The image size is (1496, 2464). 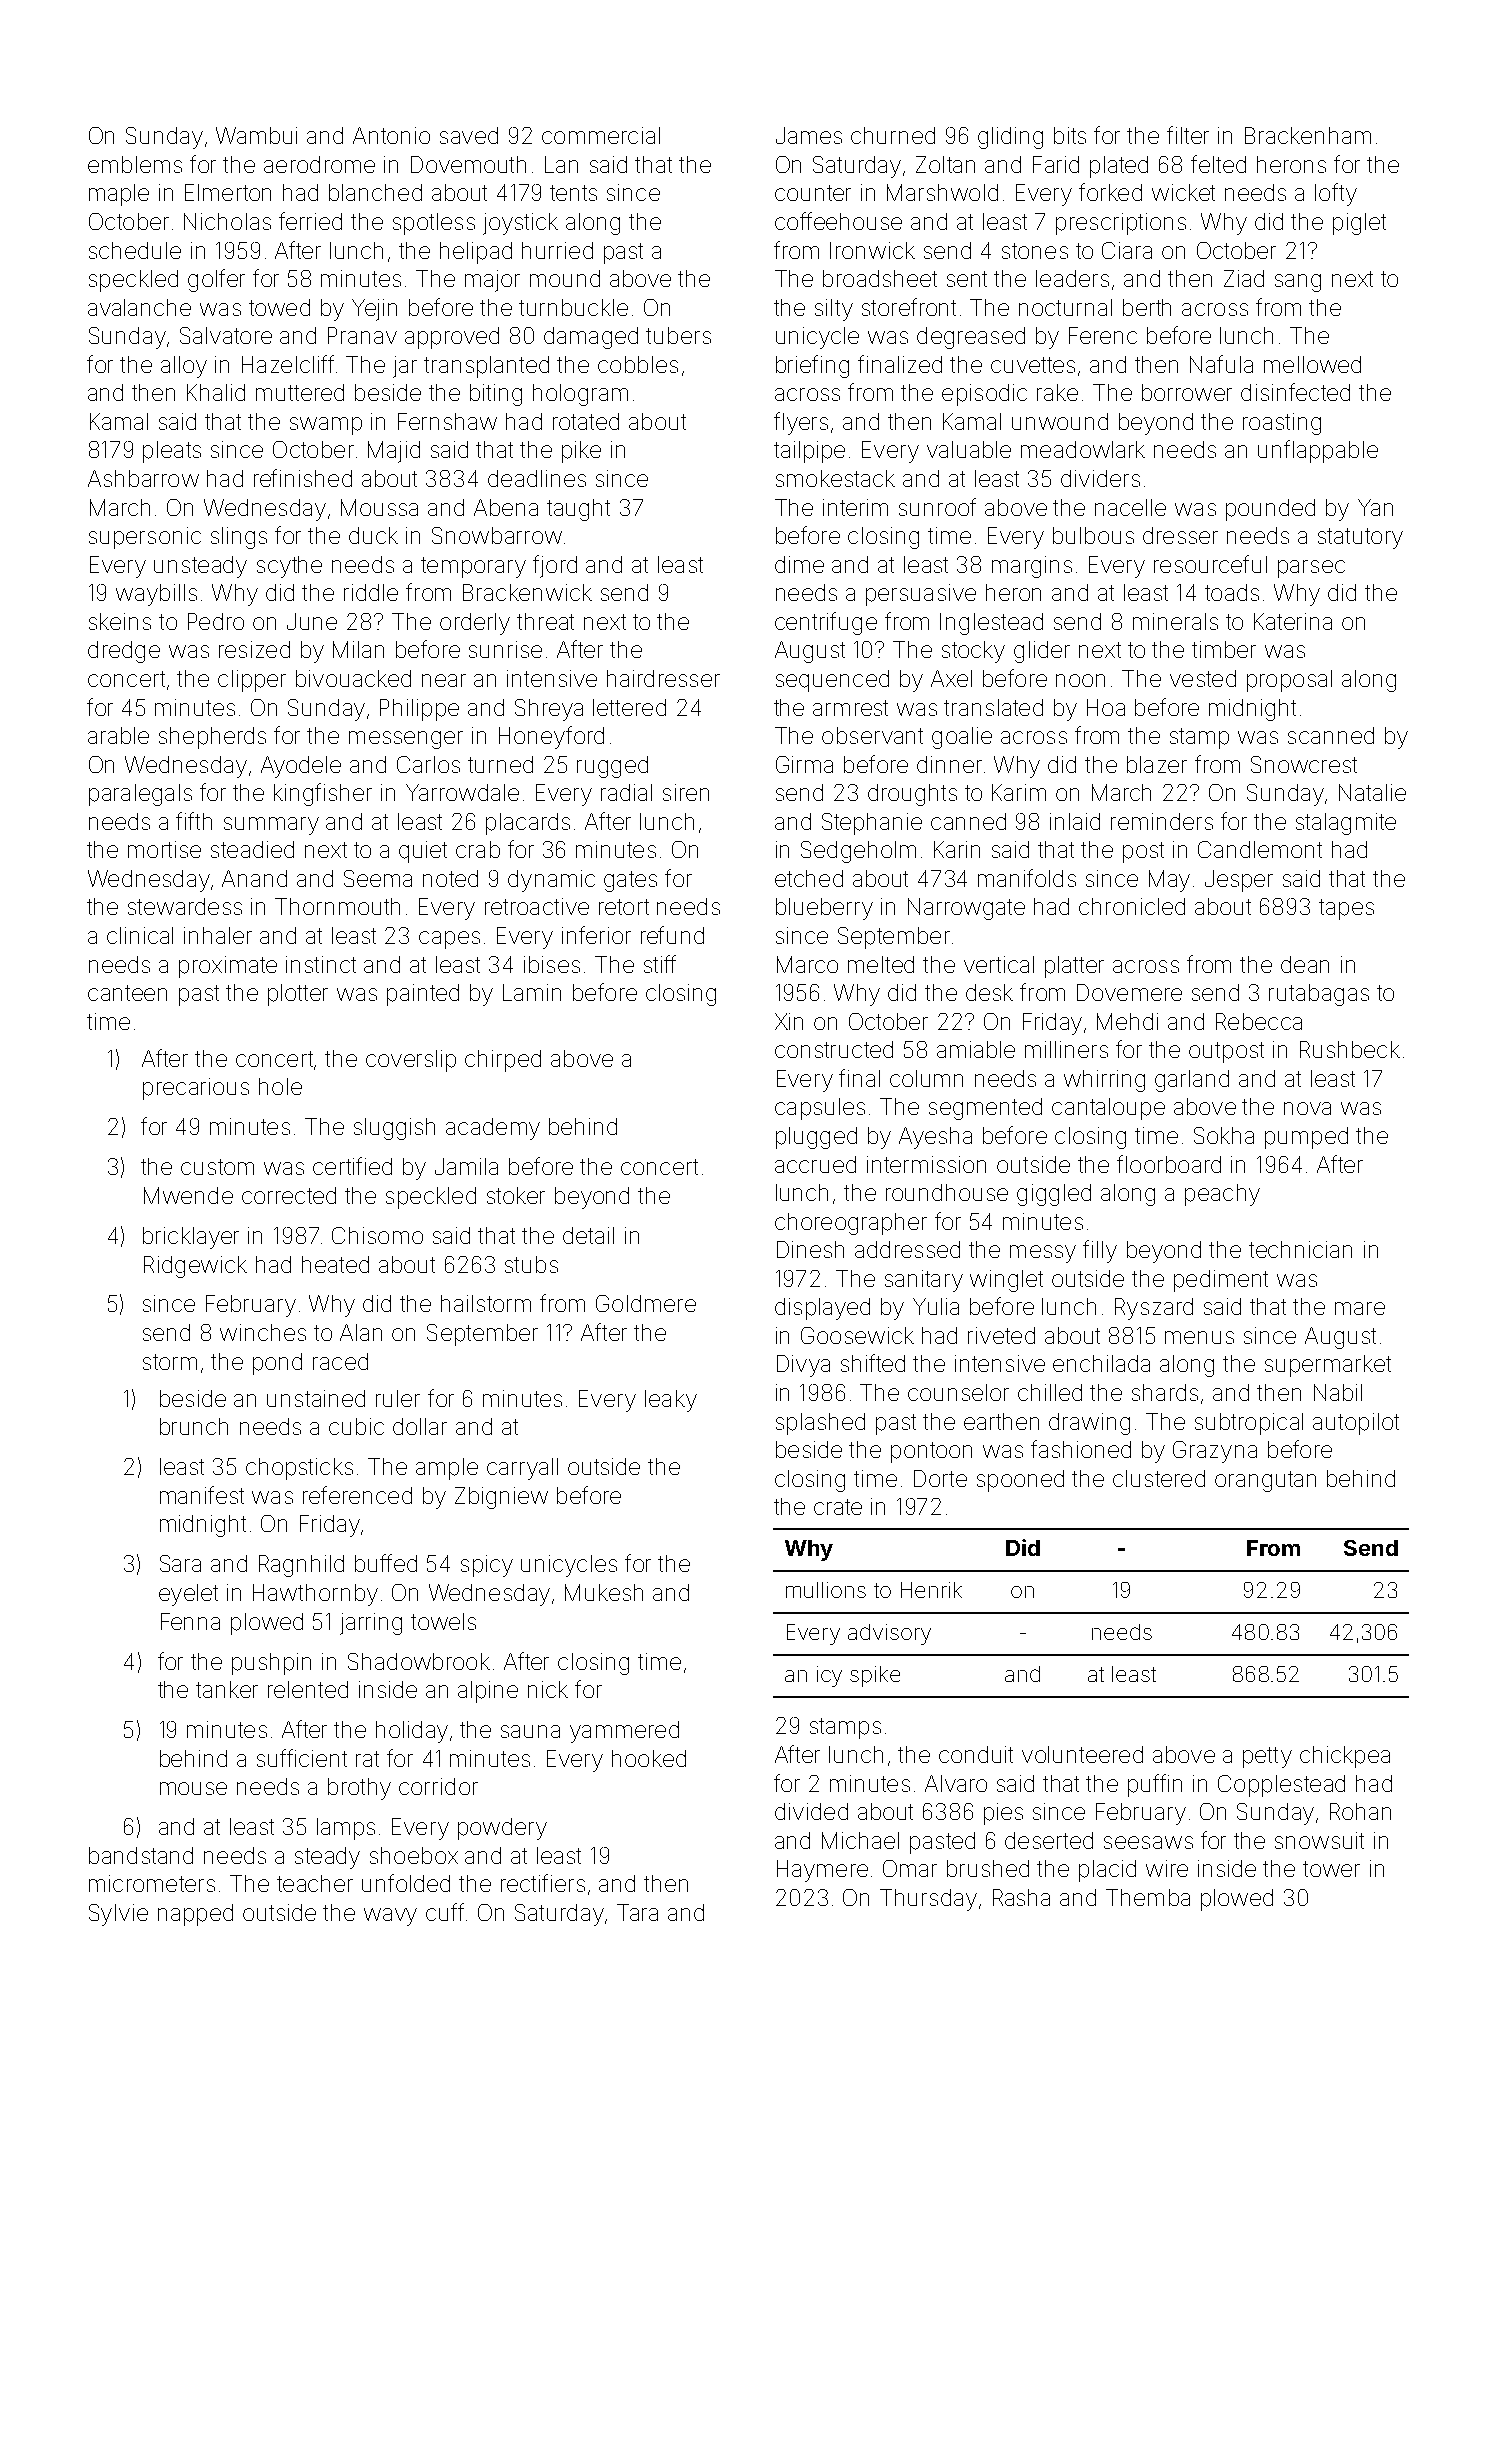 What do you see at coordinates (826, 1590) in the screenshot?
I see `mullions` at bounding box center [826, 1590].
